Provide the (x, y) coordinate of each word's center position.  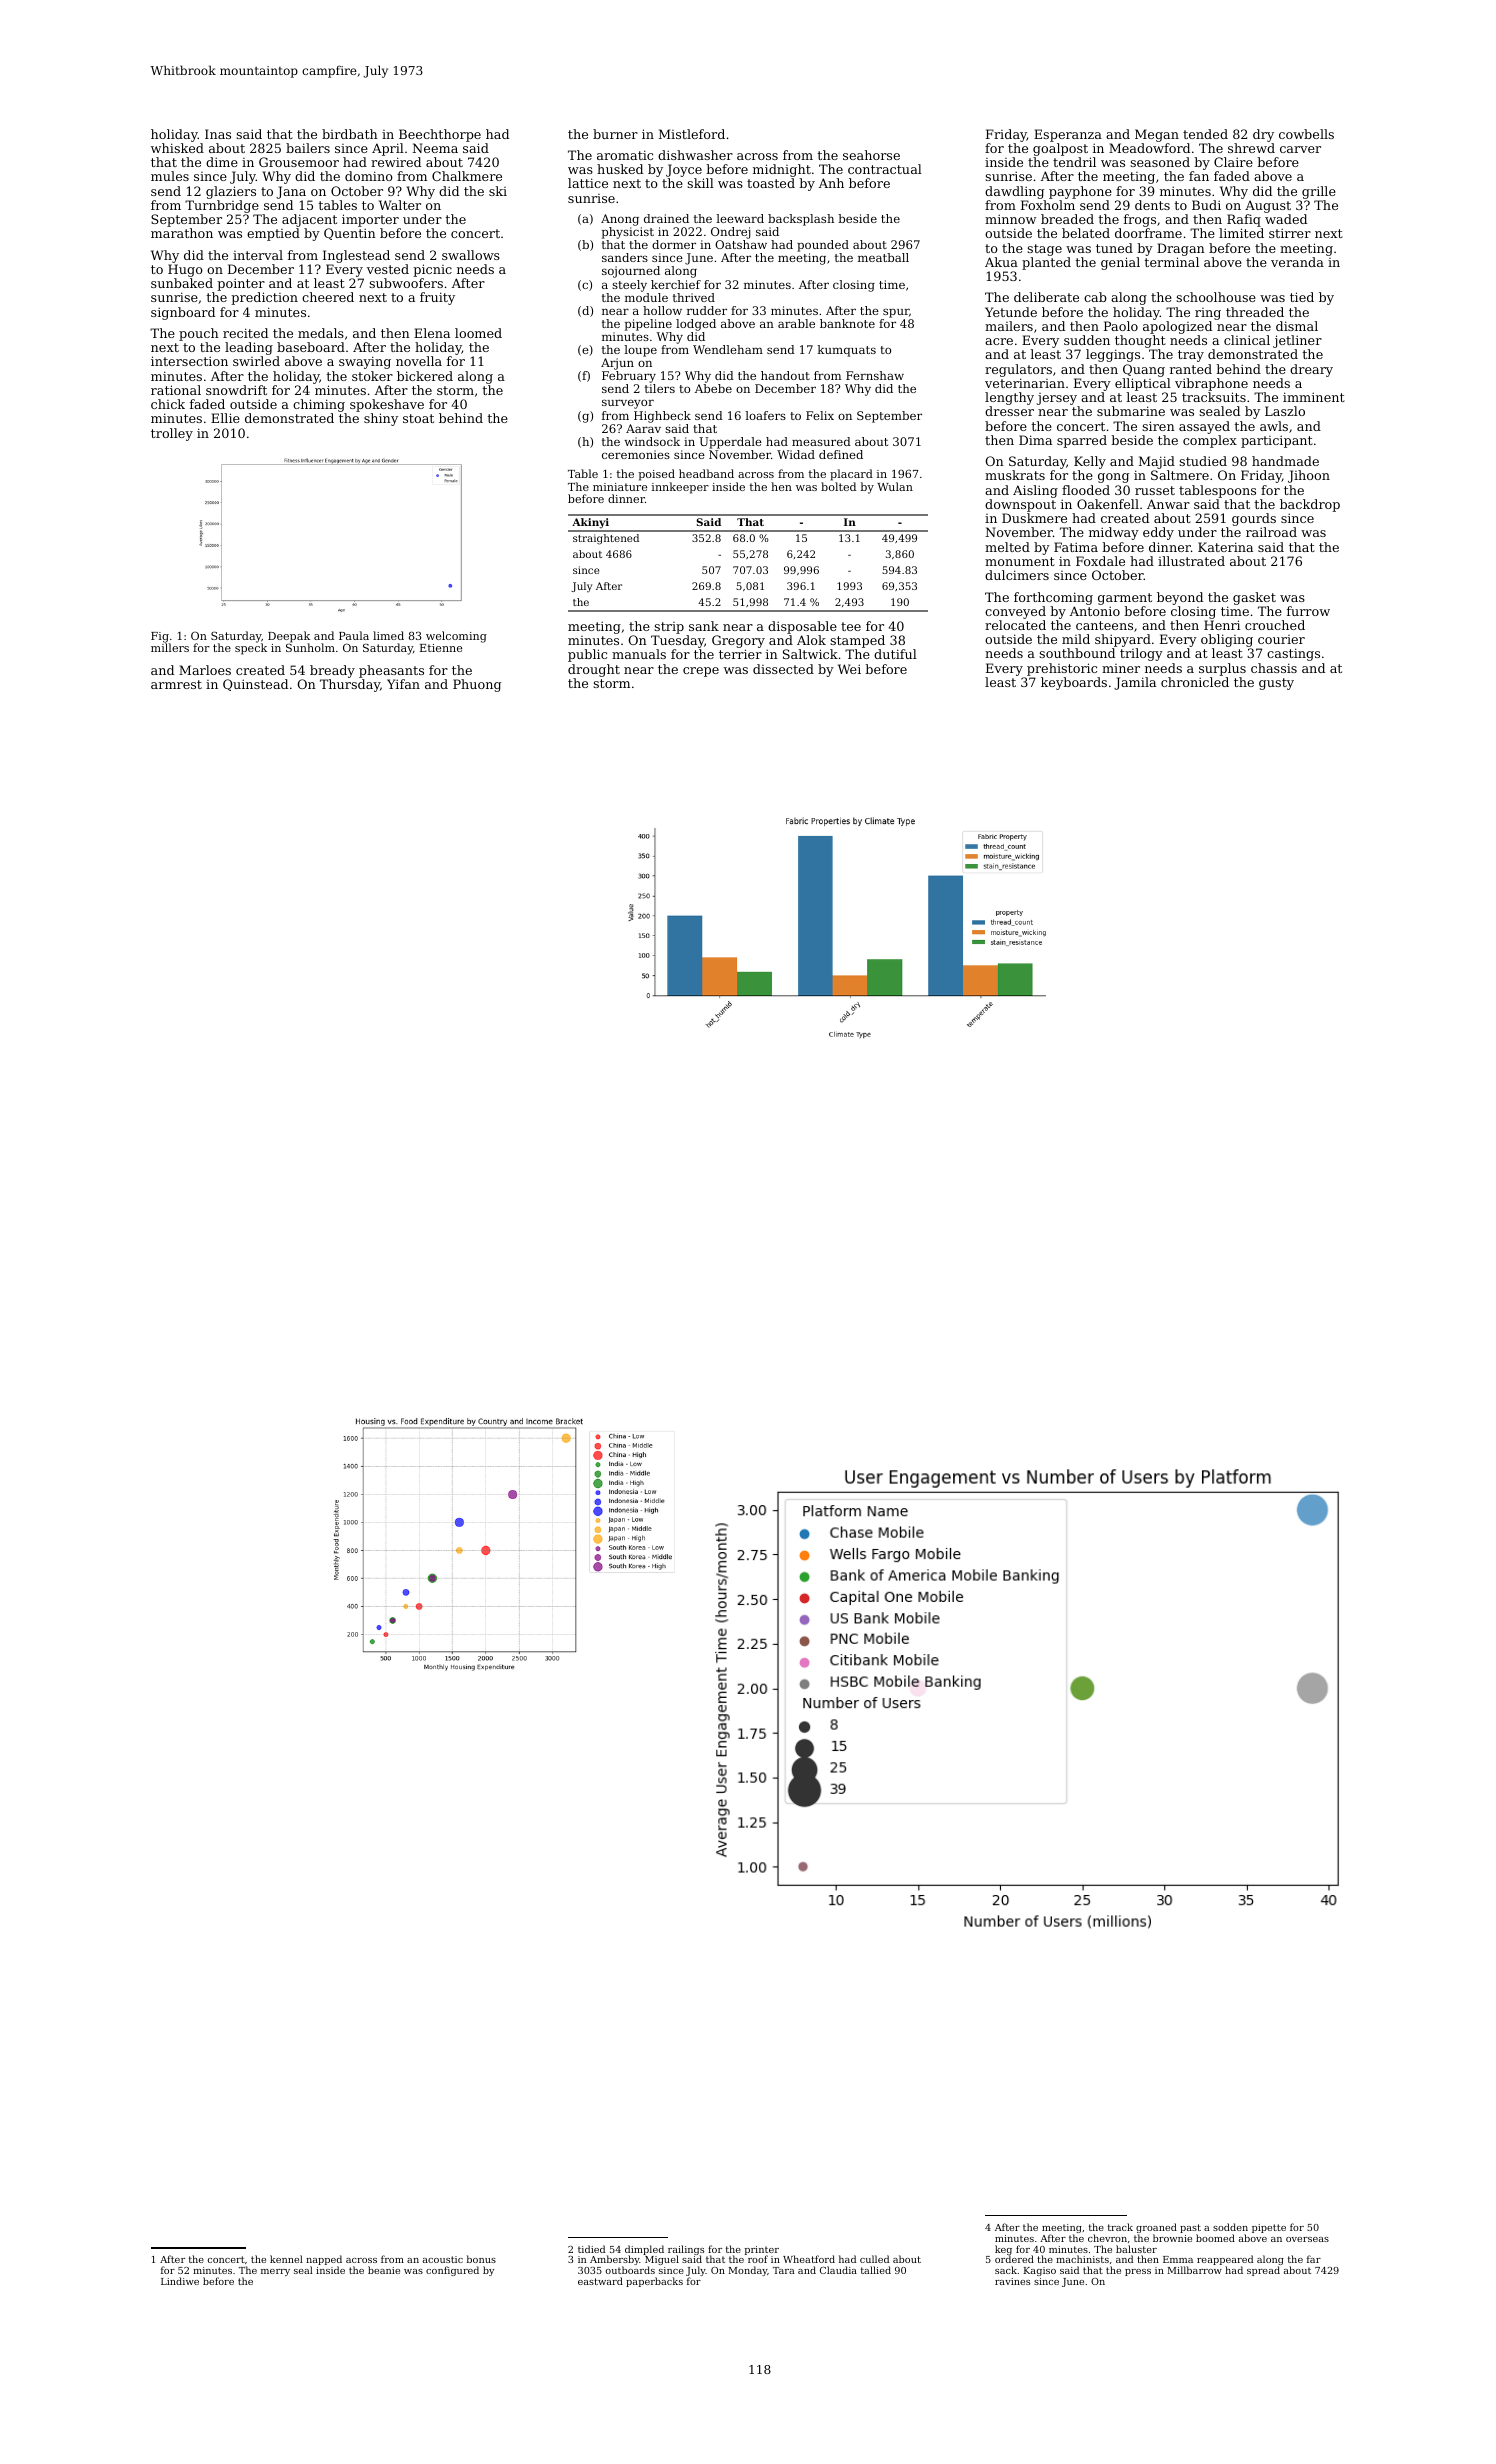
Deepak (289, 637)
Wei (849, 669)
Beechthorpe (440, 135)
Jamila (1135, 683)
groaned (1156, 2228)
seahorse (871, 155)
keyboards (1074, 683)
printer (762, 2251)
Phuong (477, 685)
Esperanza (1068, 135)
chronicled (1195, 682)
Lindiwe (180, 2281)
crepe (701, 672)
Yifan (403, 684)
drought (594, 670)
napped (324, 2261)
